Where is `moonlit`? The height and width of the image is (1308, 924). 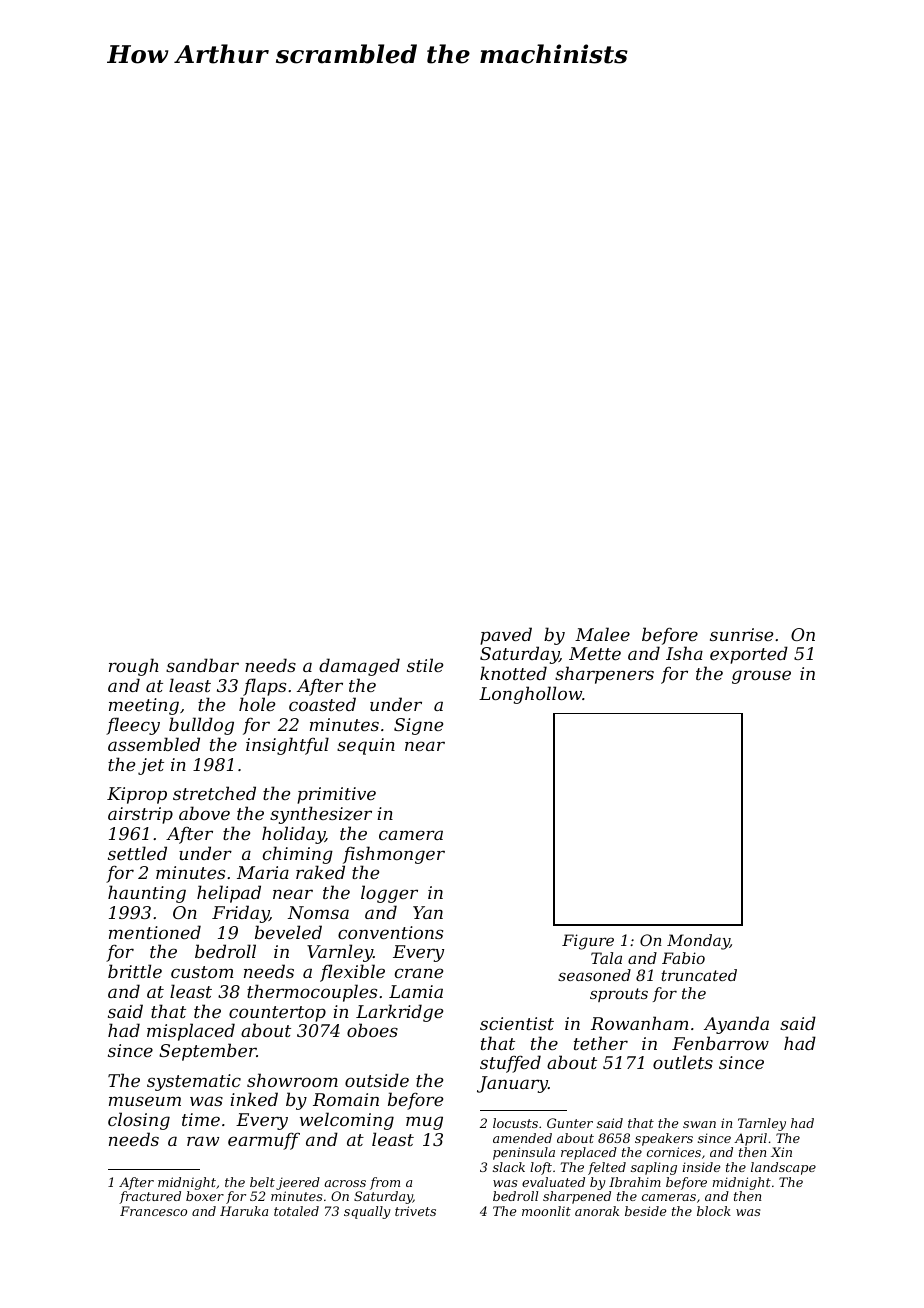
moonlit is located at coordinates (546, 1211).
